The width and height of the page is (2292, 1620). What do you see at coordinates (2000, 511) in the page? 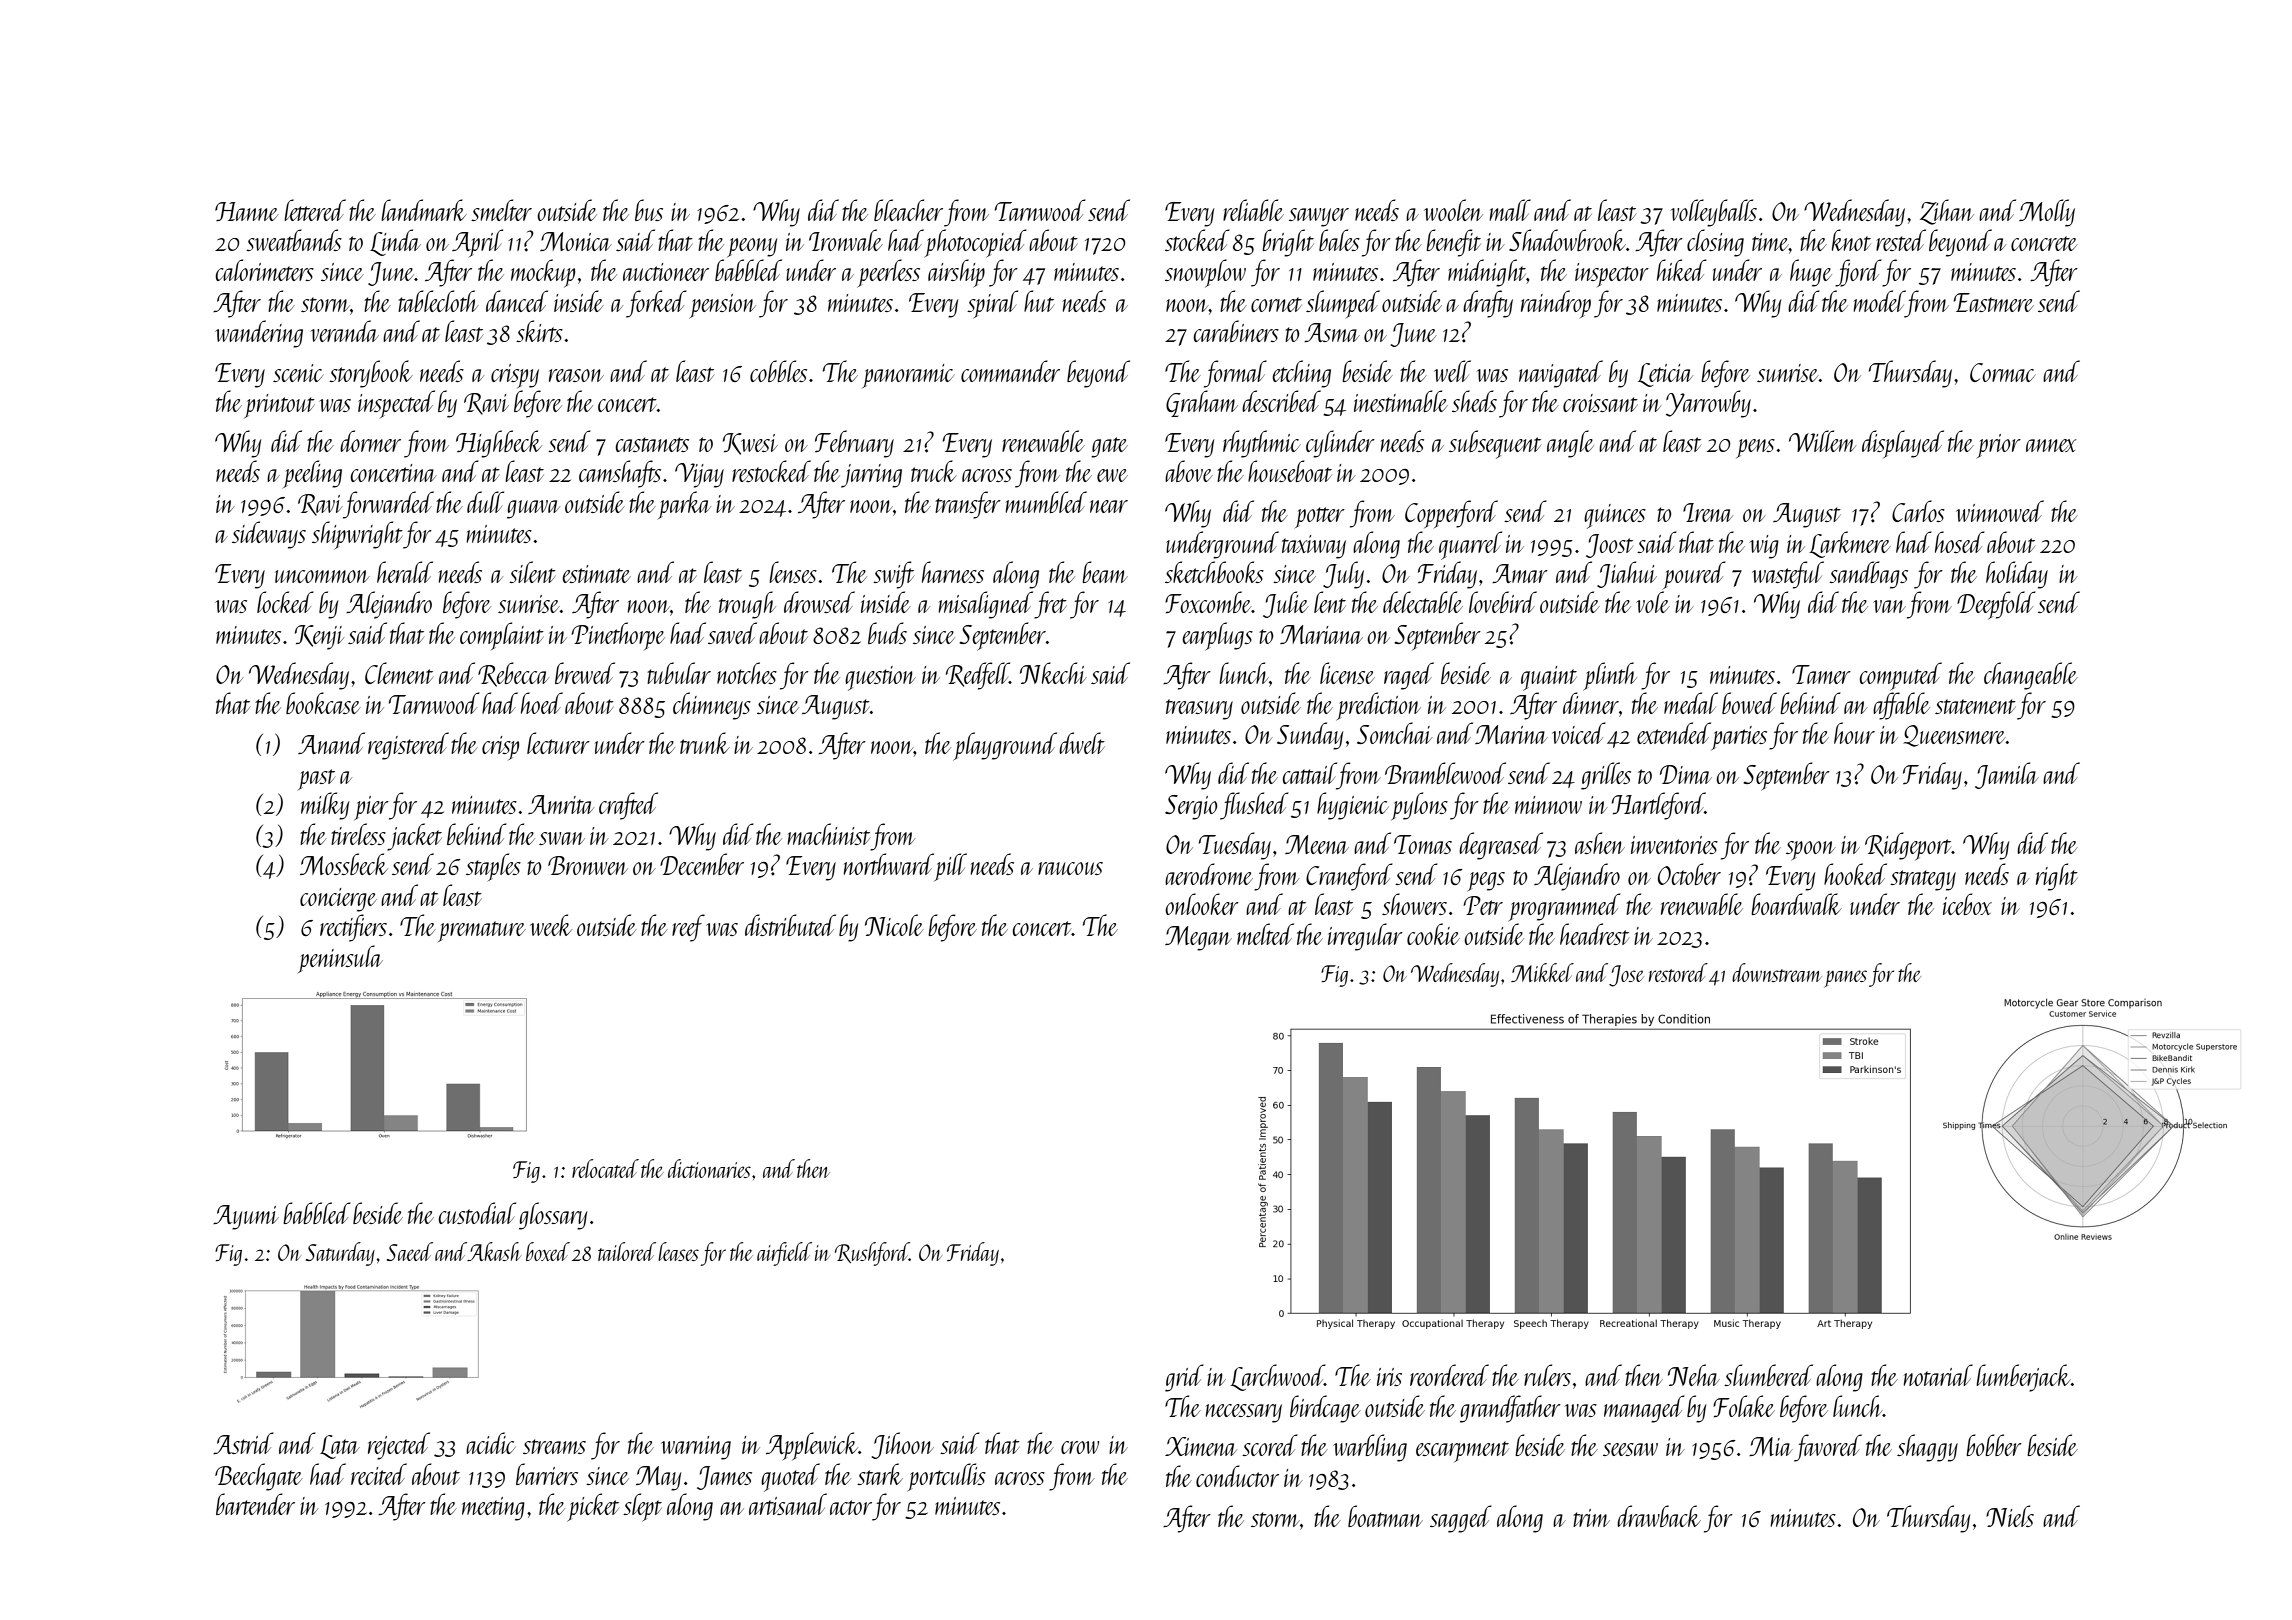
I see `winnowed` at bounding box center [2000, 511].
